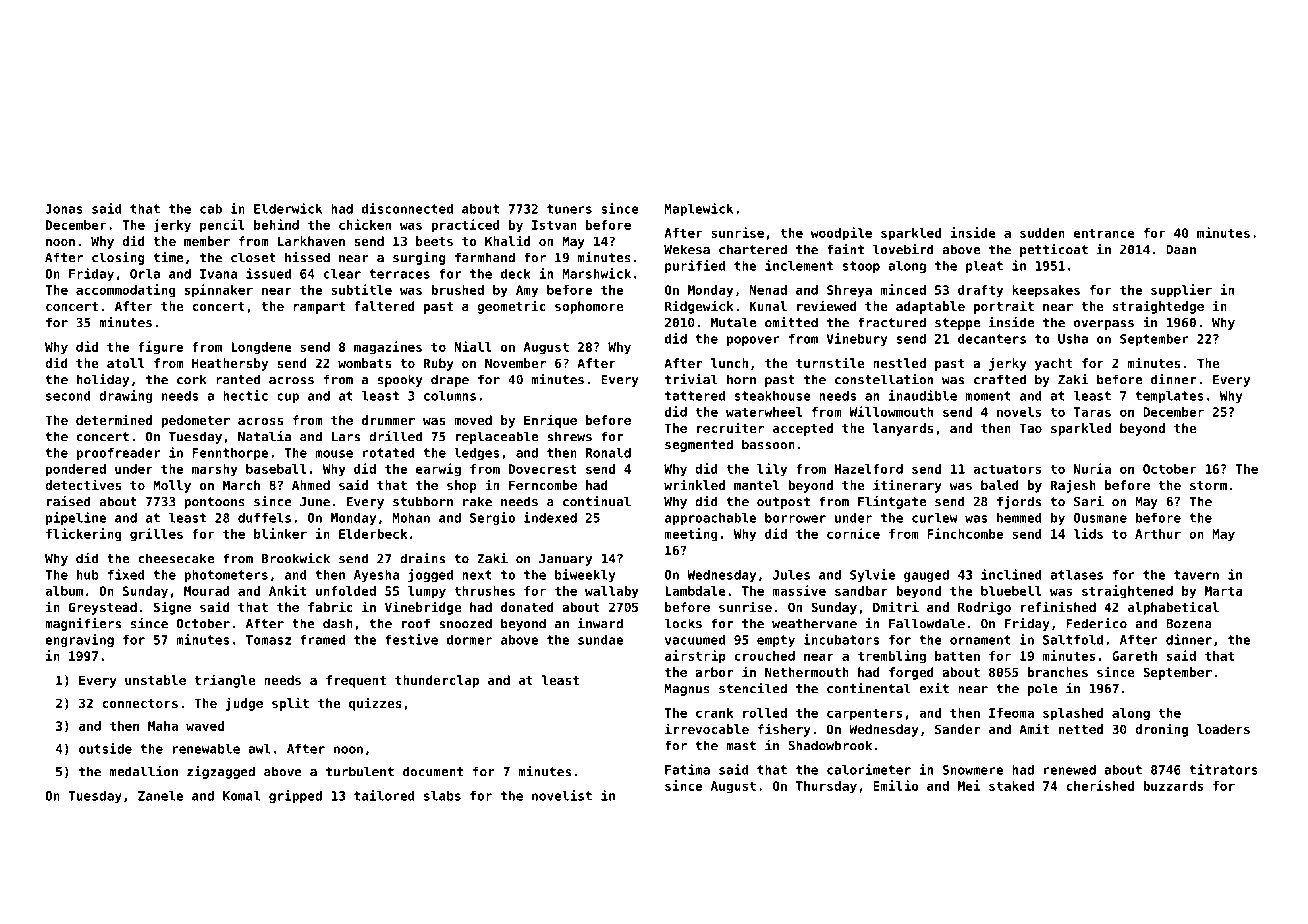 This screenshot has width=1308, height=924. I want to click on behind, so click(276, 224).
